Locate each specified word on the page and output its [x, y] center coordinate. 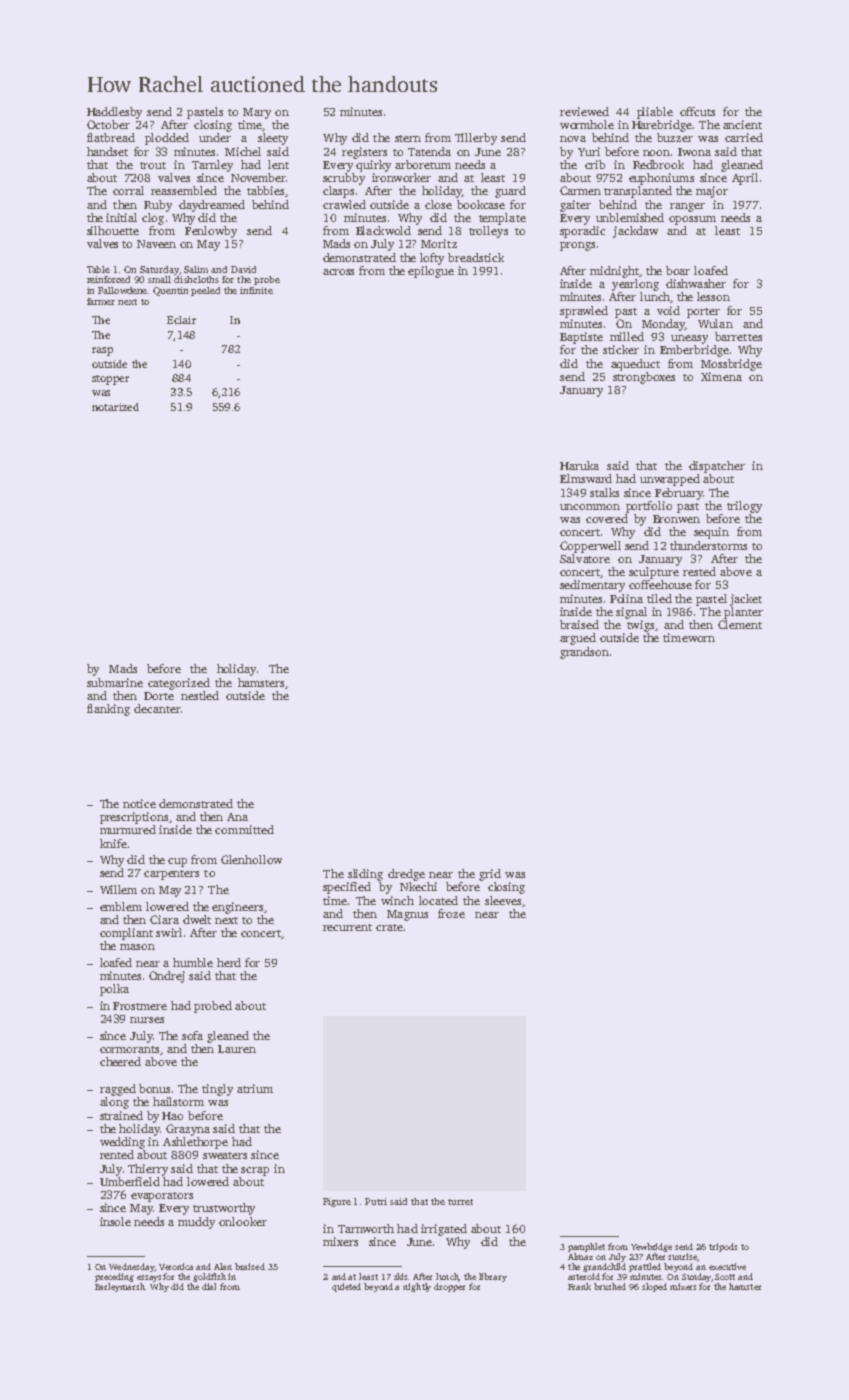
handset [107, 151]
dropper [449, 1287]
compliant [126, 934]
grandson [584, 653]
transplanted [638, 192]
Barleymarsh [120, 1287]
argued [578, 639]
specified [347, 888]
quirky [373, 166]
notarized [115, 407]
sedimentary [592, 586]
